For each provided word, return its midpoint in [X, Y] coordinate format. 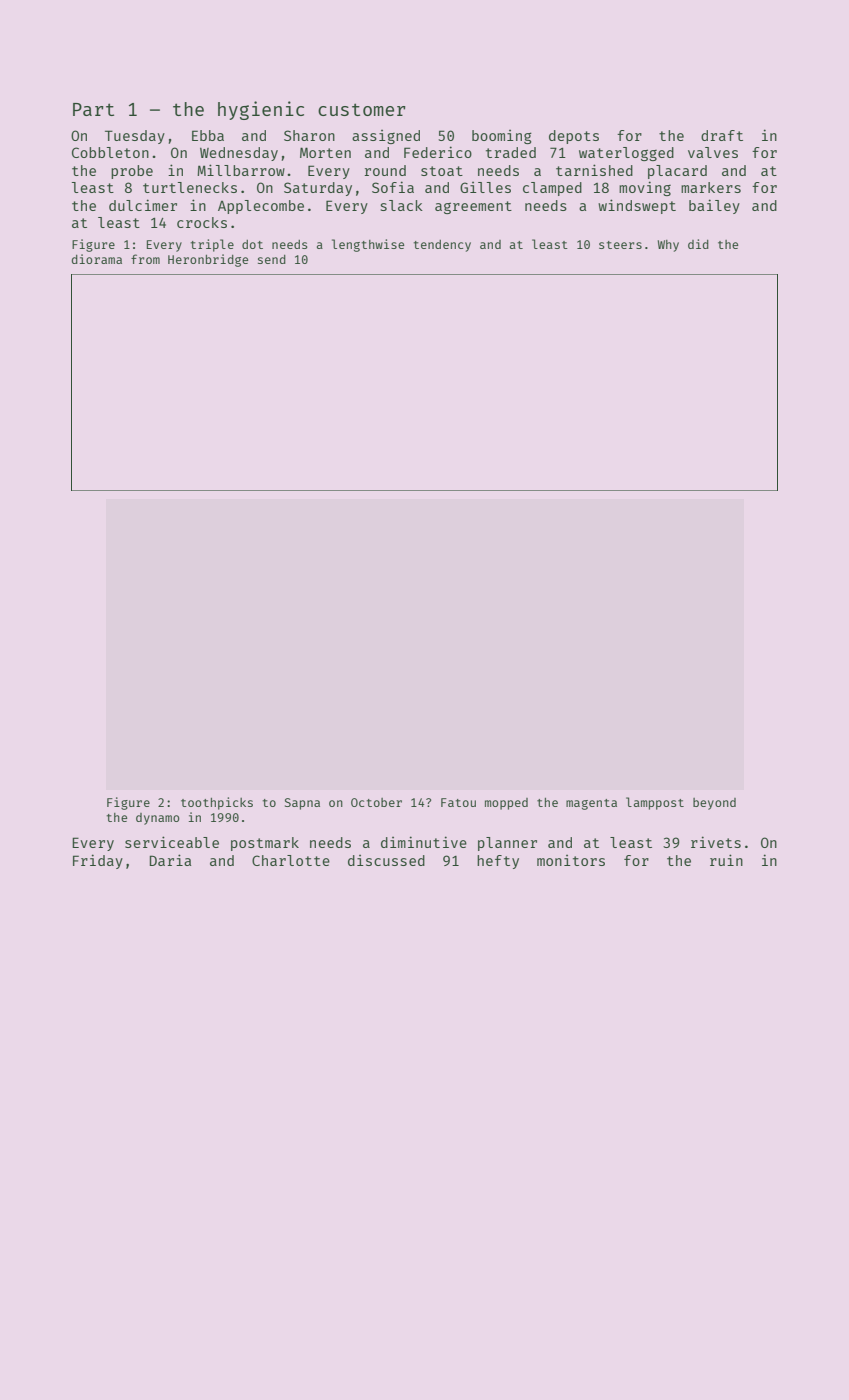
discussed [386, 860]
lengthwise [368, 245]
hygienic [261, 110]
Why [668, 246]
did [698, 244]
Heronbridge [208, 260]
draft [722, 135]
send [272, 259]
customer [362, 109]
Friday [98, 861]
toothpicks [217, 803]
